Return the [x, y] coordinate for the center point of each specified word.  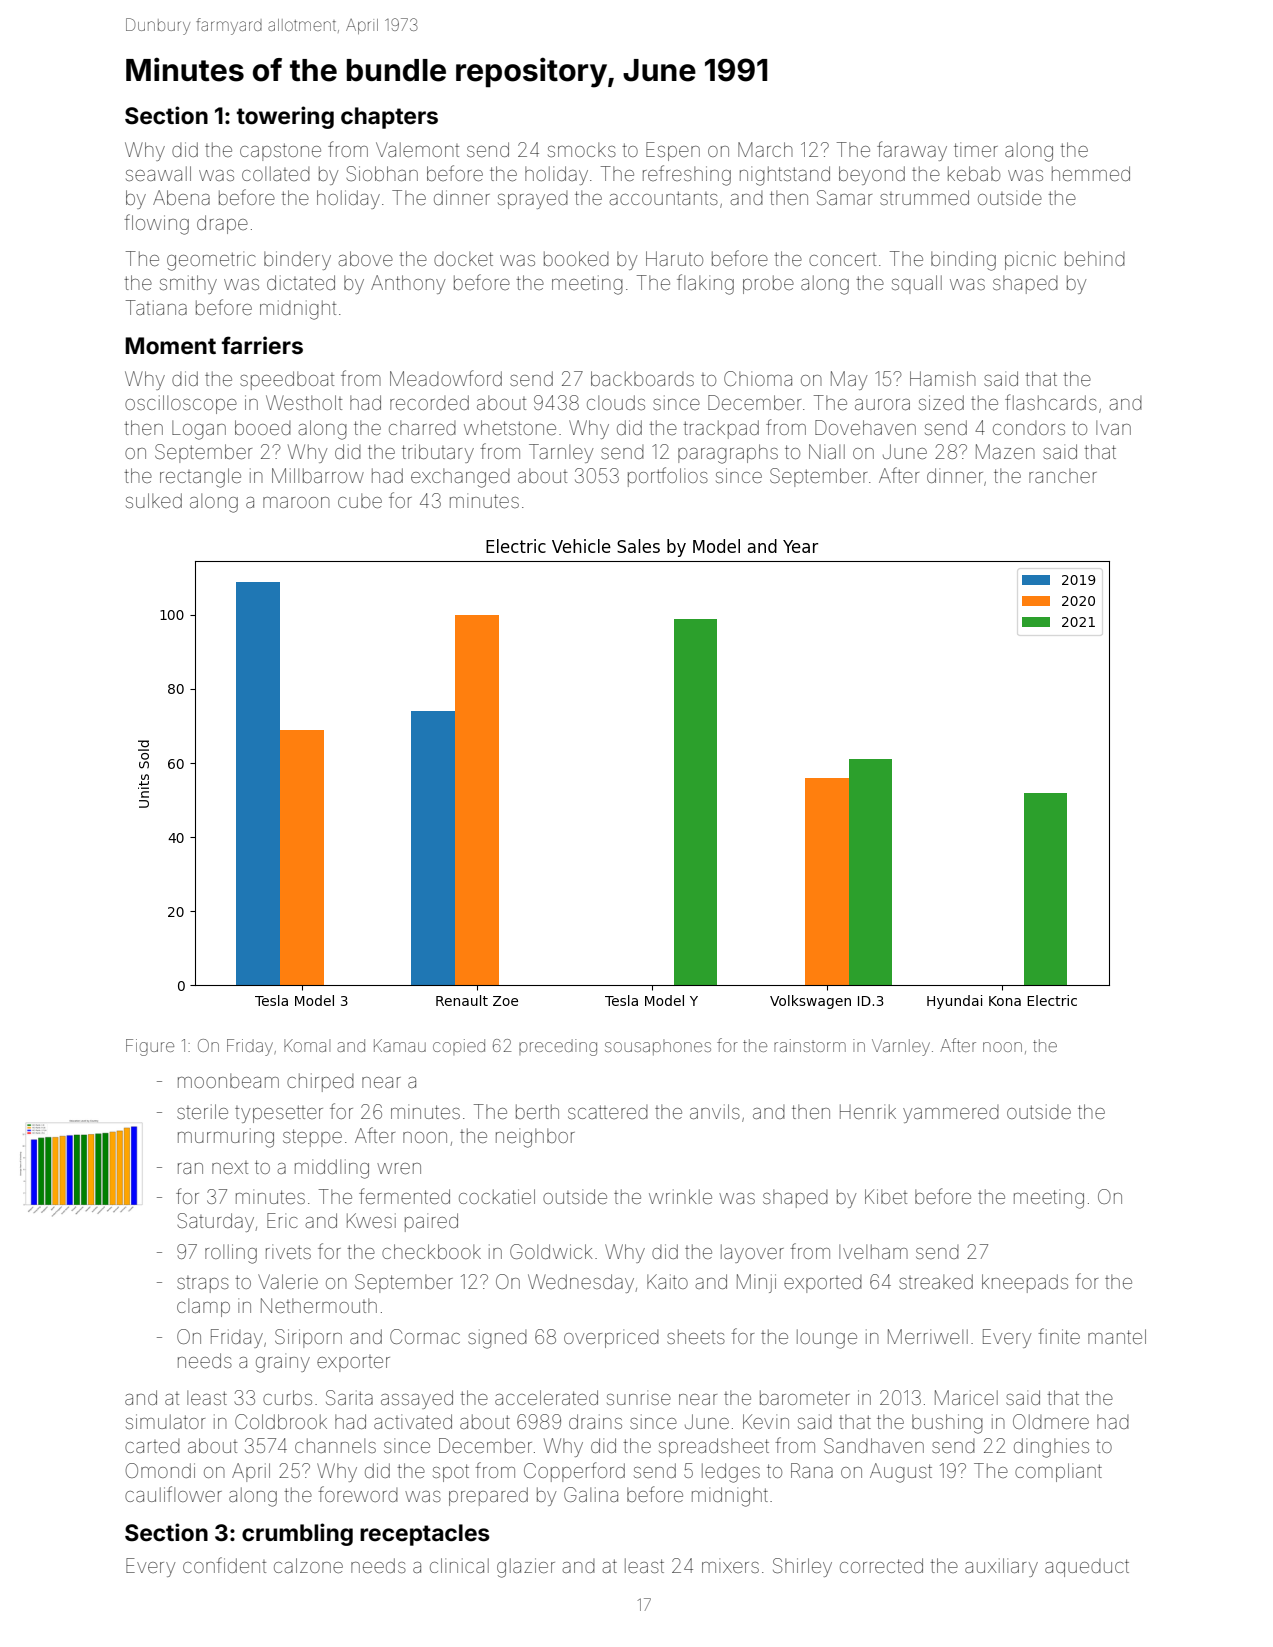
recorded [429, 402]
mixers [730, 1565]
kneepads [1025, 1283]
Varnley [901, 1047]
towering [285, 117]
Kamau [400, 1045]
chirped [320, 1082]
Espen [673, 151]
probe [768, 284]
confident [224, 1565]
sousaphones [658, 1047]
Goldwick [551, 1251]
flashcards [1051, 402]
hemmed [1091, 173]
